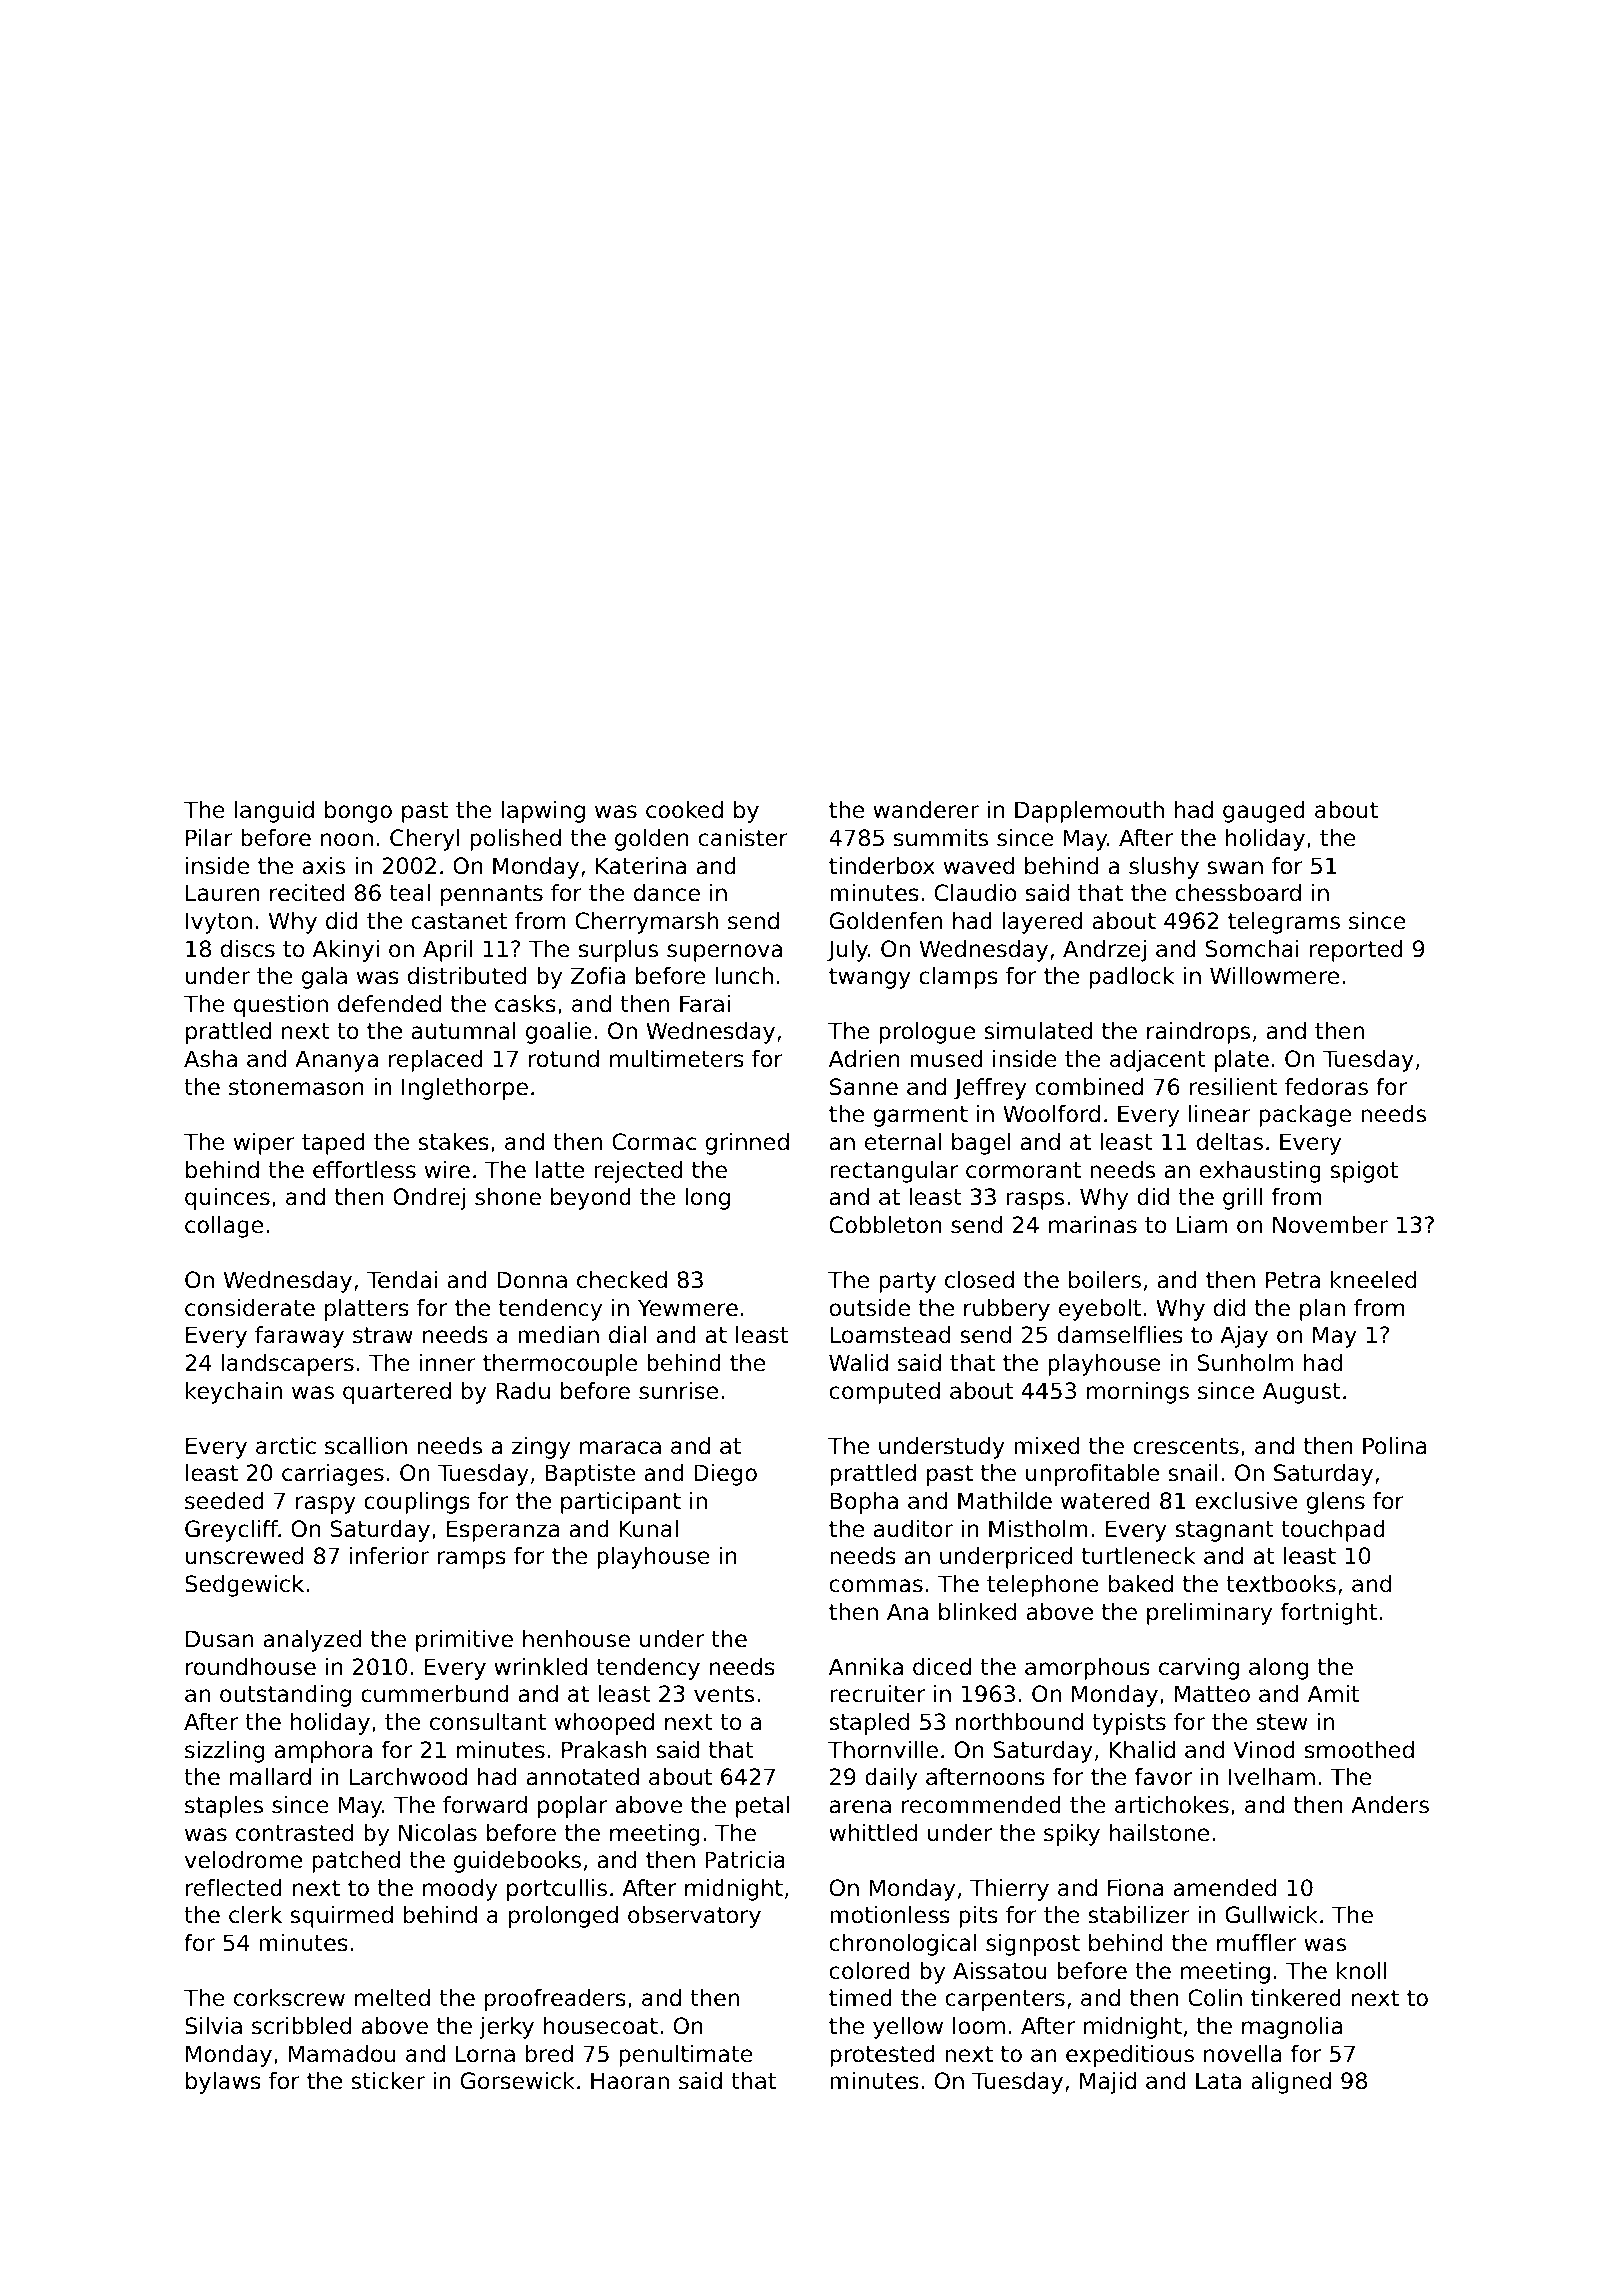 This screenshot has height=2292, width=1620. Describe the element at coordinates (604, 1750) in the screenshot. I see `Prakash` at that location.
